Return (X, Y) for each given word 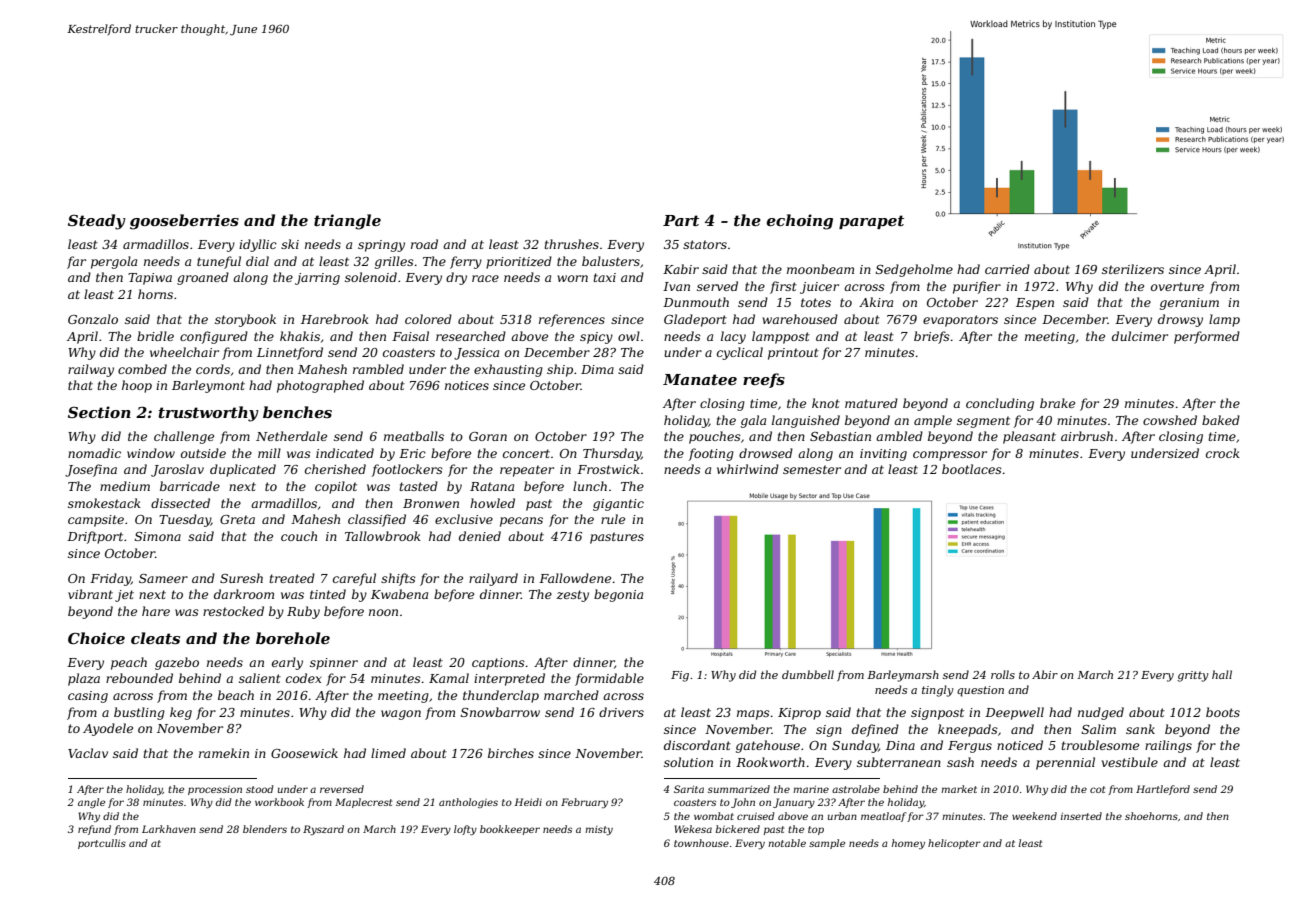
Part (681, 220)
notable (787, 843)
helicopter (954, 844)
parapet (871, 222)
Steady (97, 222)
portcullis (102, 844)
